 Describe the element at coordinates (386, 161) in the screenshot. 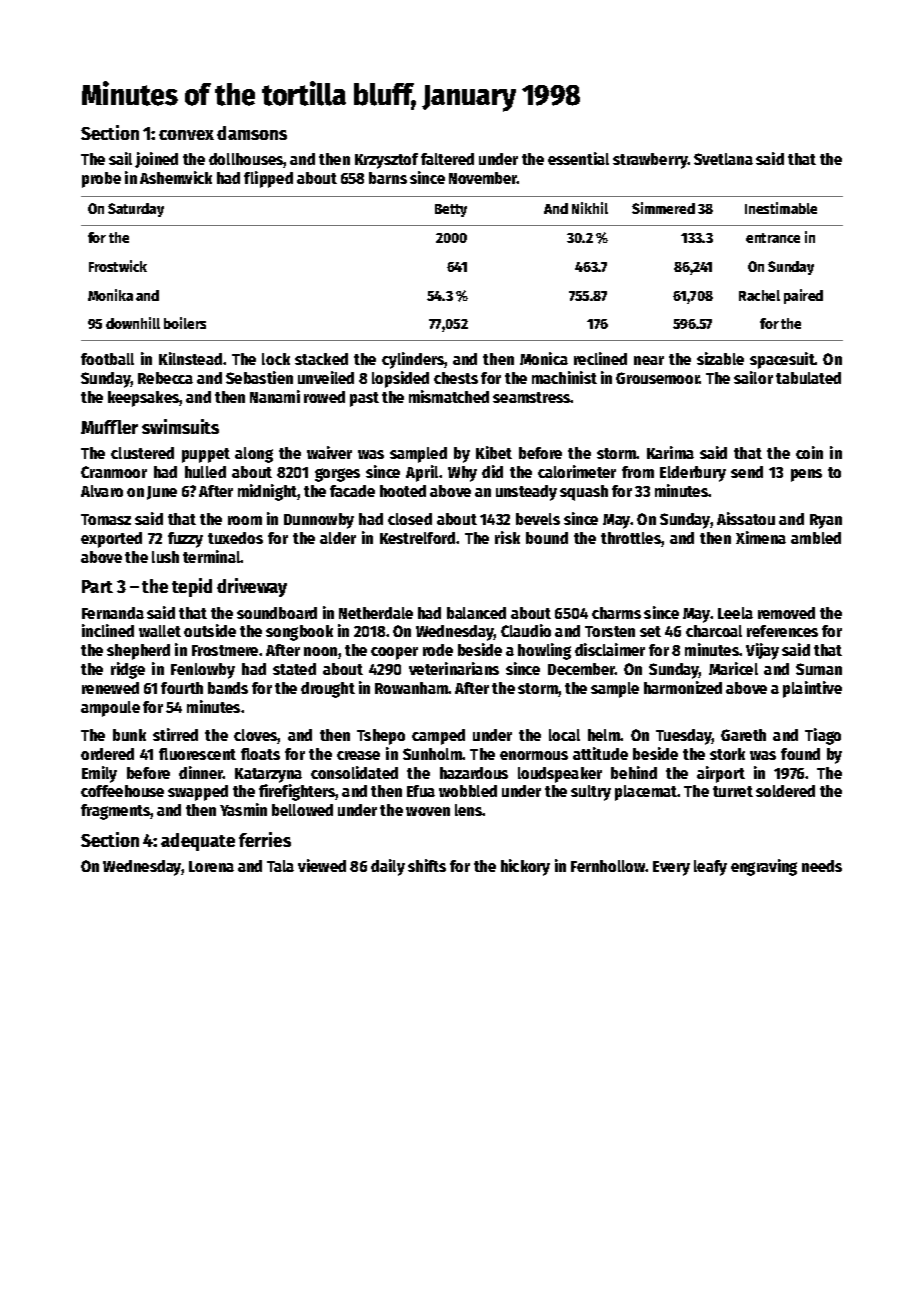

I see `Krzysztof` at that location.
